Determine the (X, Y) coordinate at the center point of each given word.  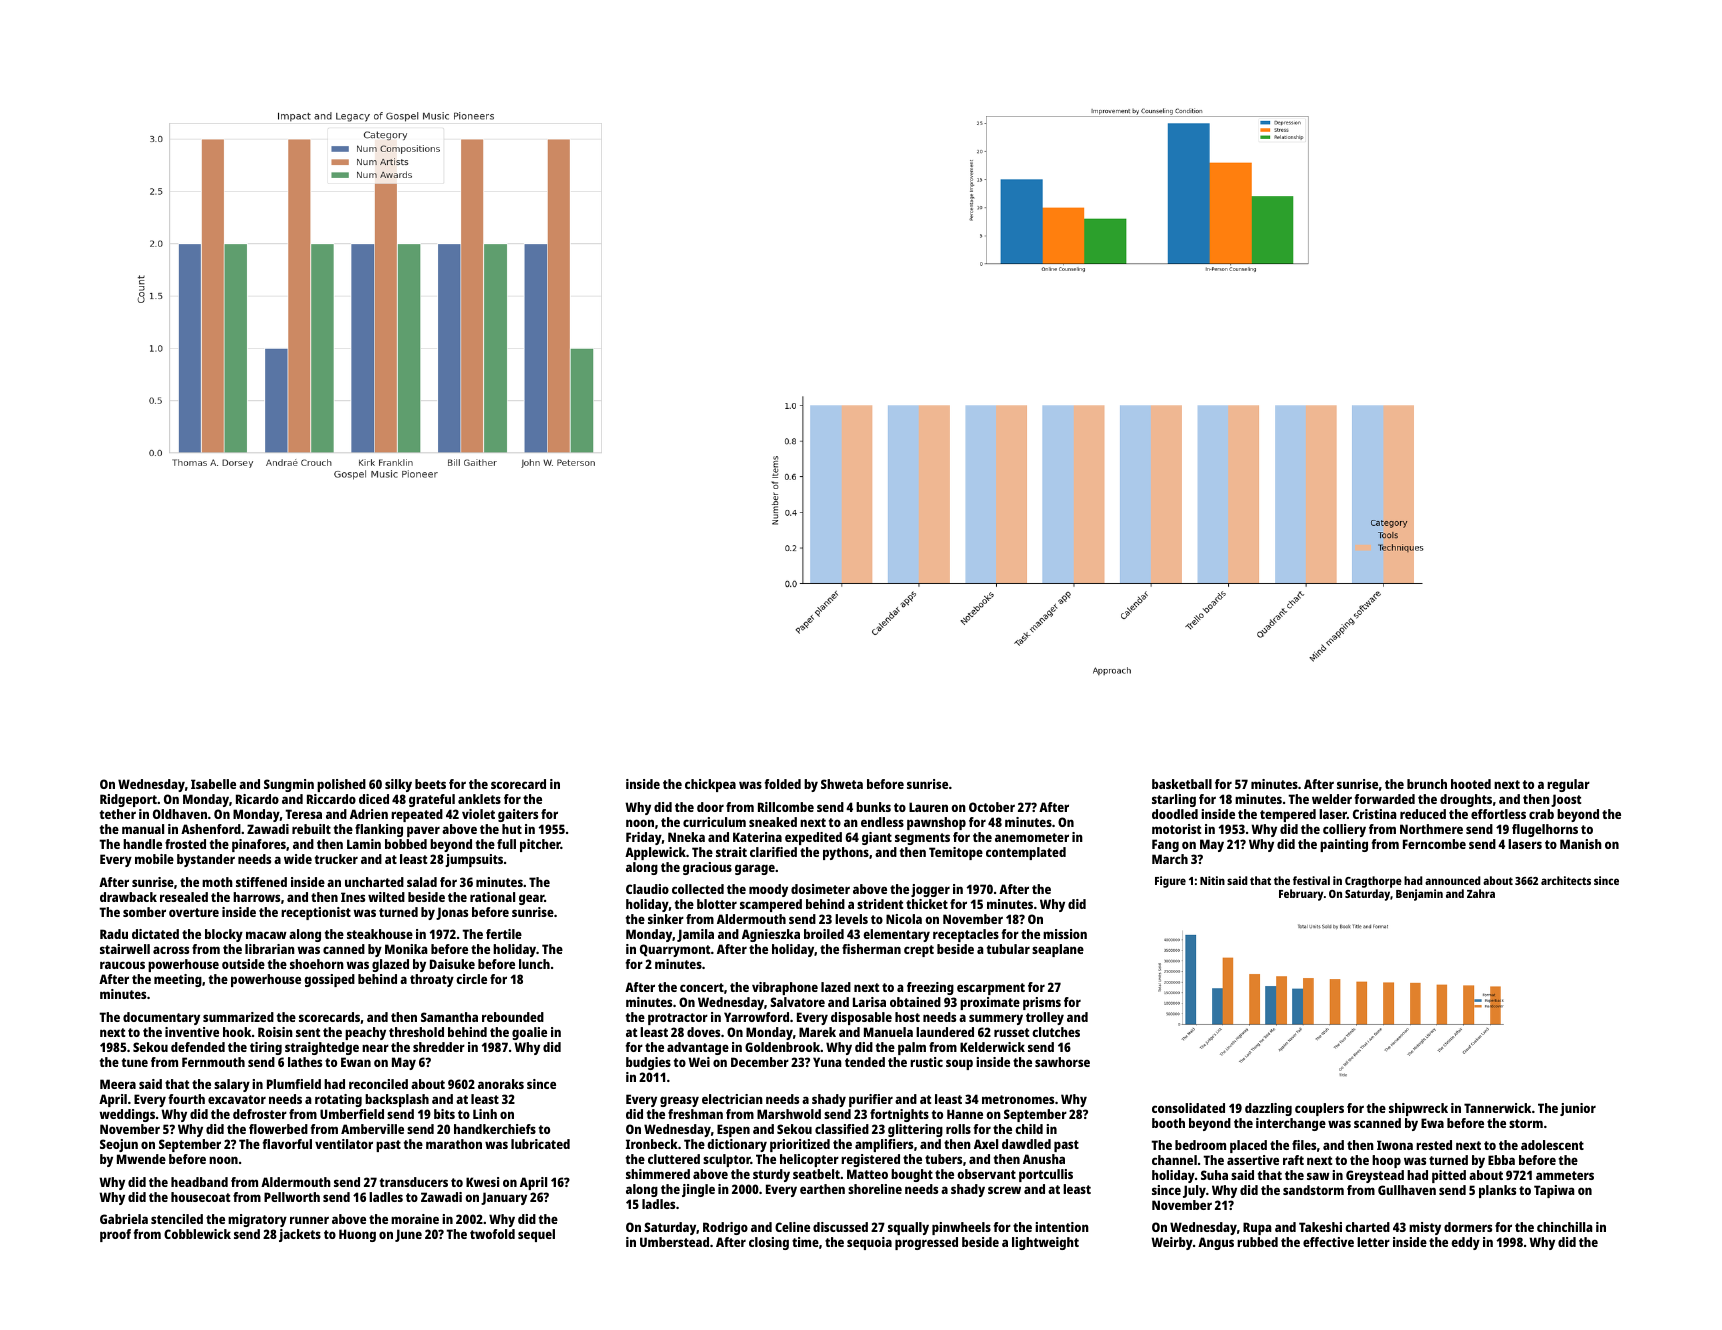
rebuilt (311, 829)
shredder (439, 1047)
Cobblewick (197, 1234)
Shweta (842, 784)
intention (1062, 1227)
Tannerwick (1497, 1108)
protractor (678, 1019)
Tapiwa (1554, 1191)
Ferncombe (1434, 844)
